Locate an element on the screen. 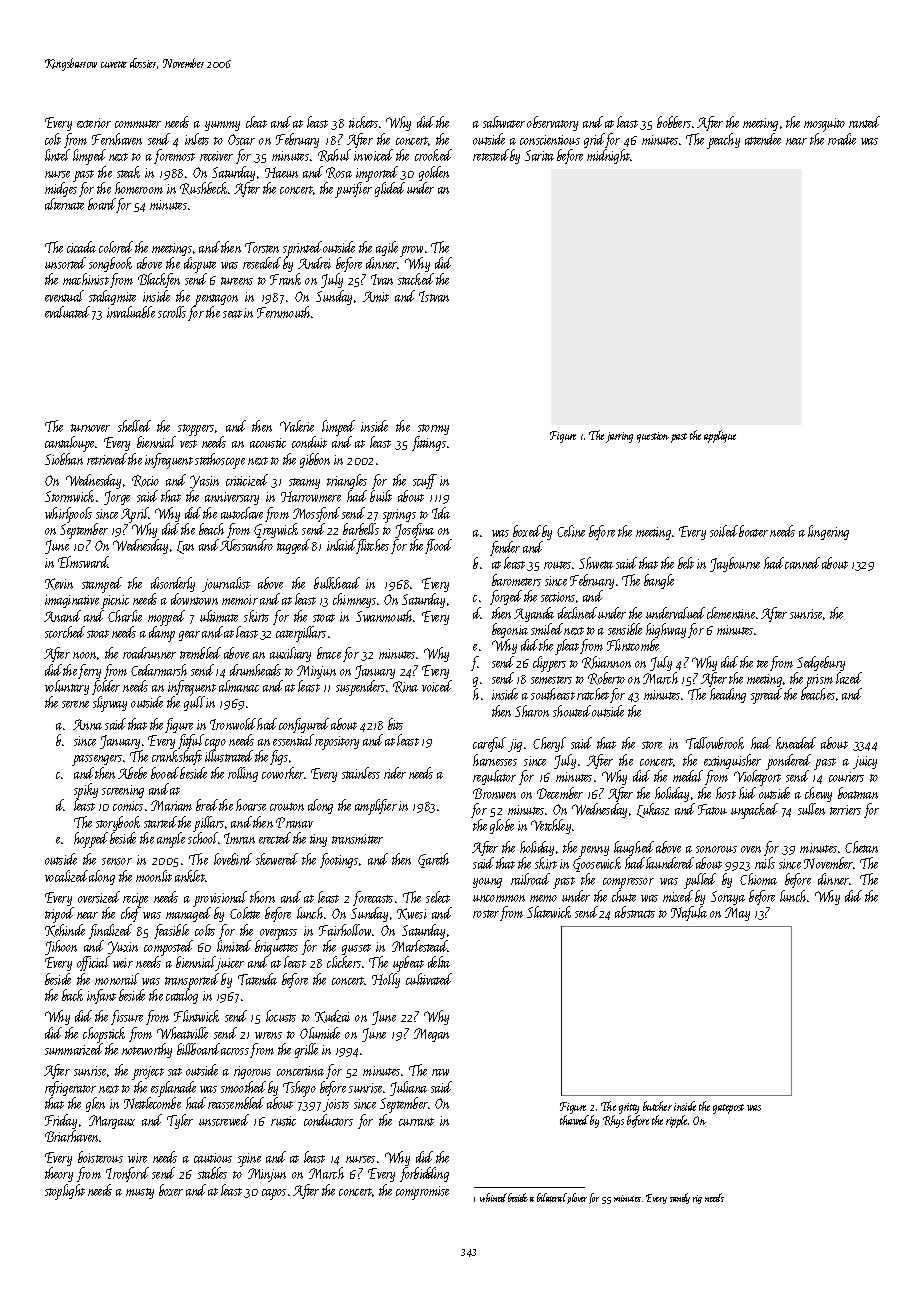 This screenshot has width=924, height=1308. fissure is located at coordinates (127, 1017).
